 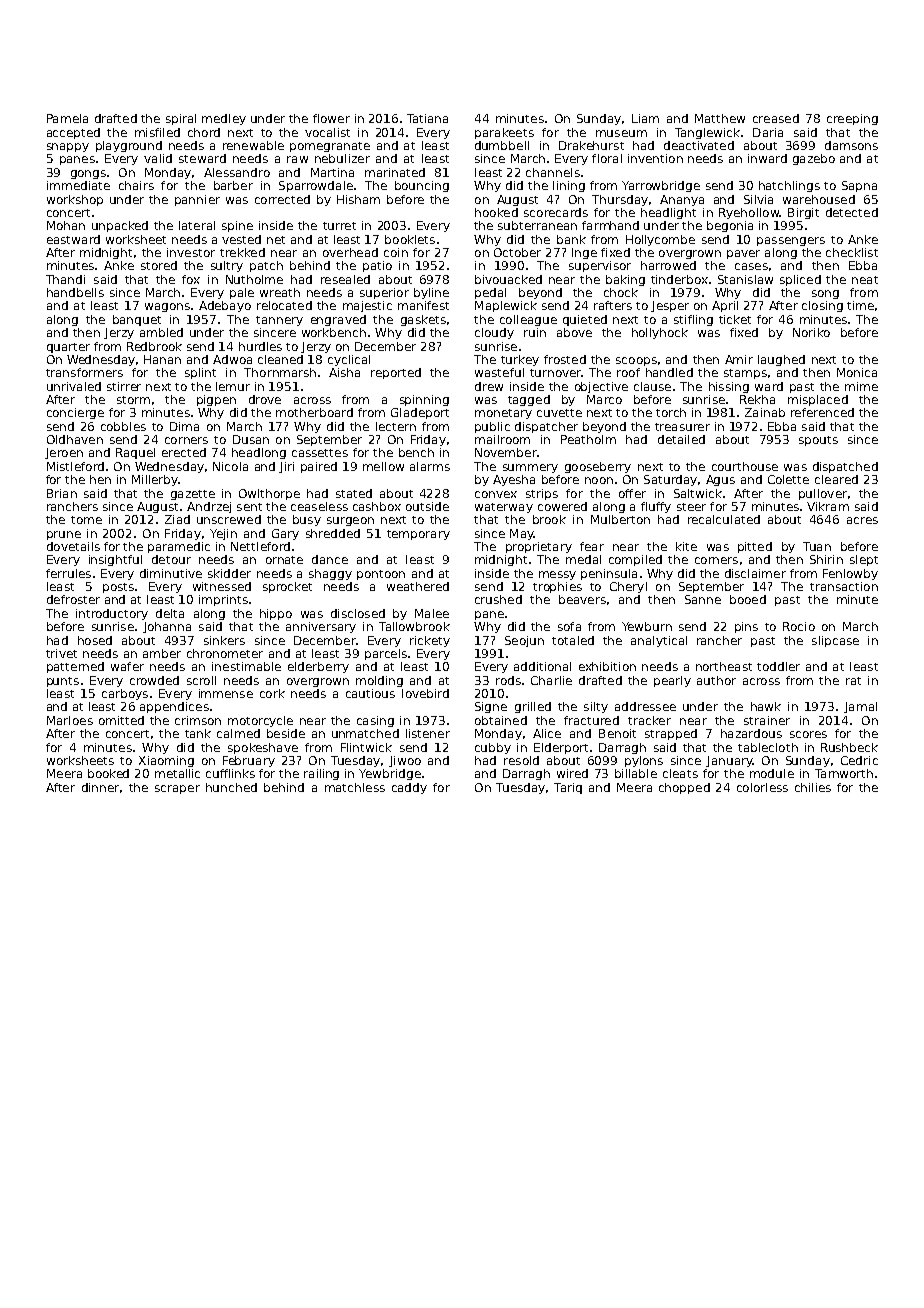 I want to click on misfiled, so click(x=157, y=132).
